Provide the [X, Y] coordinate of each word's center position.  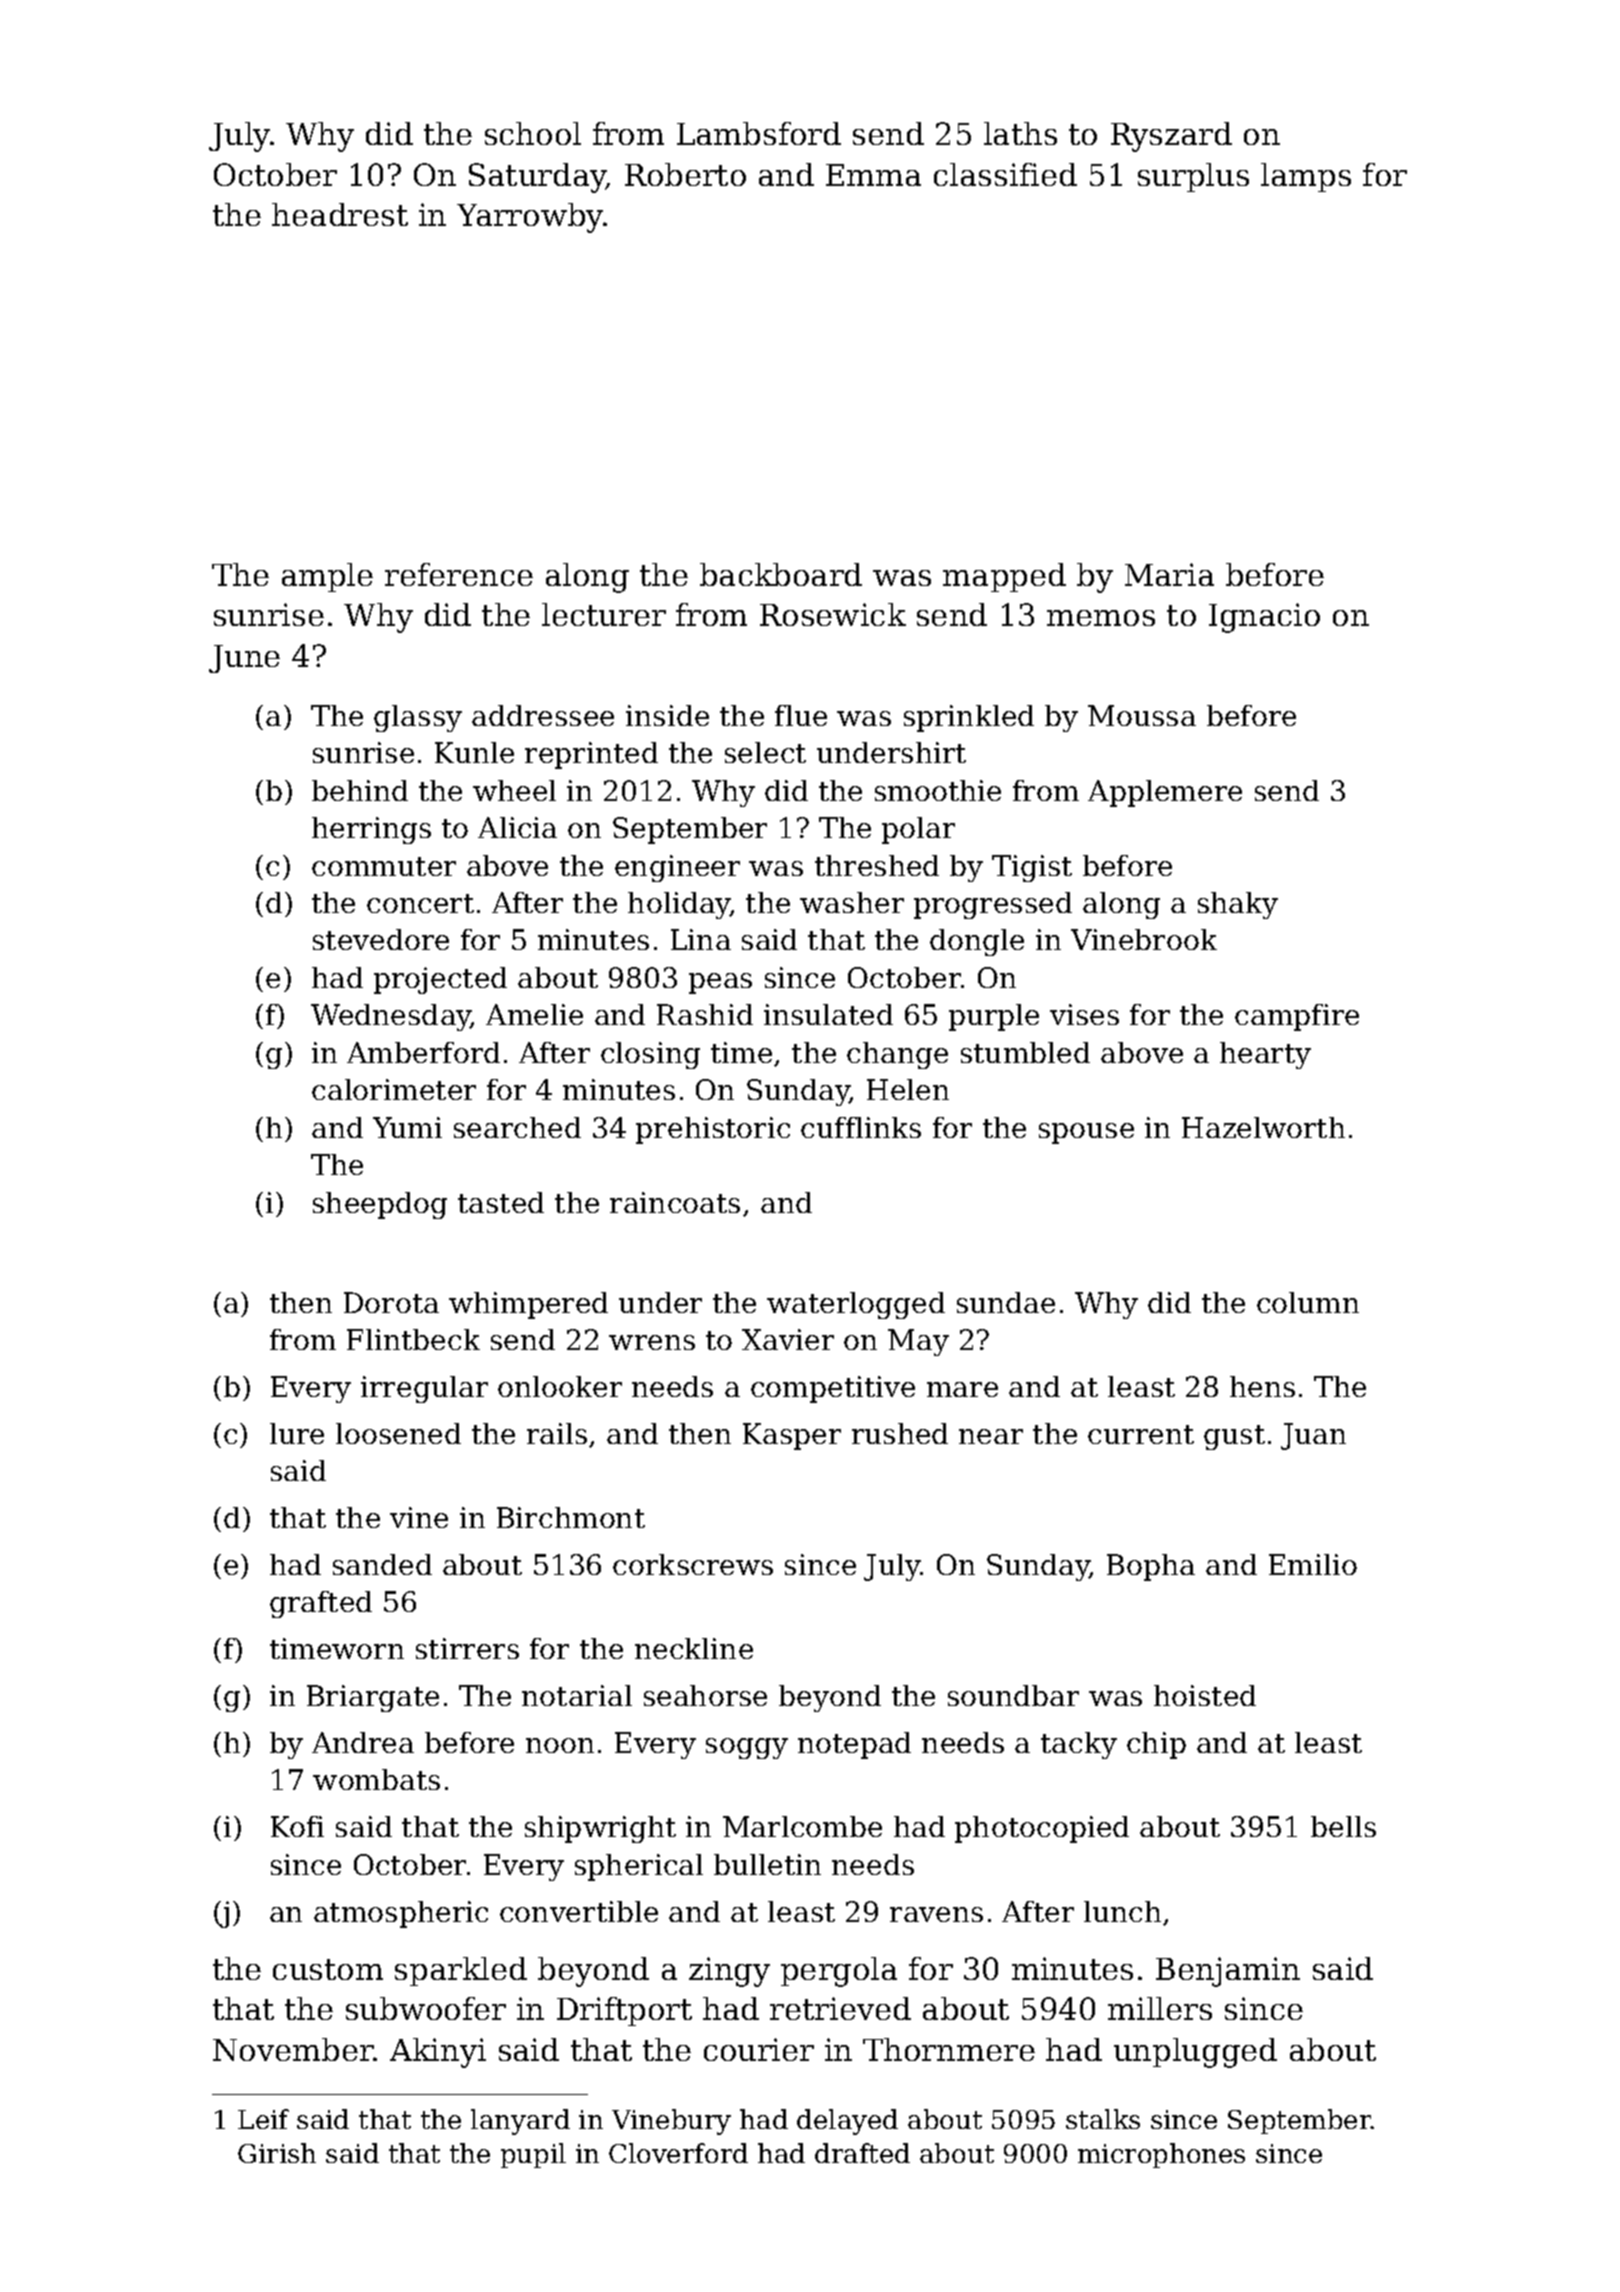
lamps [1306, 177]
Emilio [1313, 1564]
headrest [340, 214]
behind [360, 790]
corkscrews [693, 1564]
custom [328, 1969]
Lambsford [759, 133]
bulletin [767, 1864]
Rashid [705, 1014]
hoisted [1205, 1695]
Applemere [1165, 793]
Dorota [391, 1302]
